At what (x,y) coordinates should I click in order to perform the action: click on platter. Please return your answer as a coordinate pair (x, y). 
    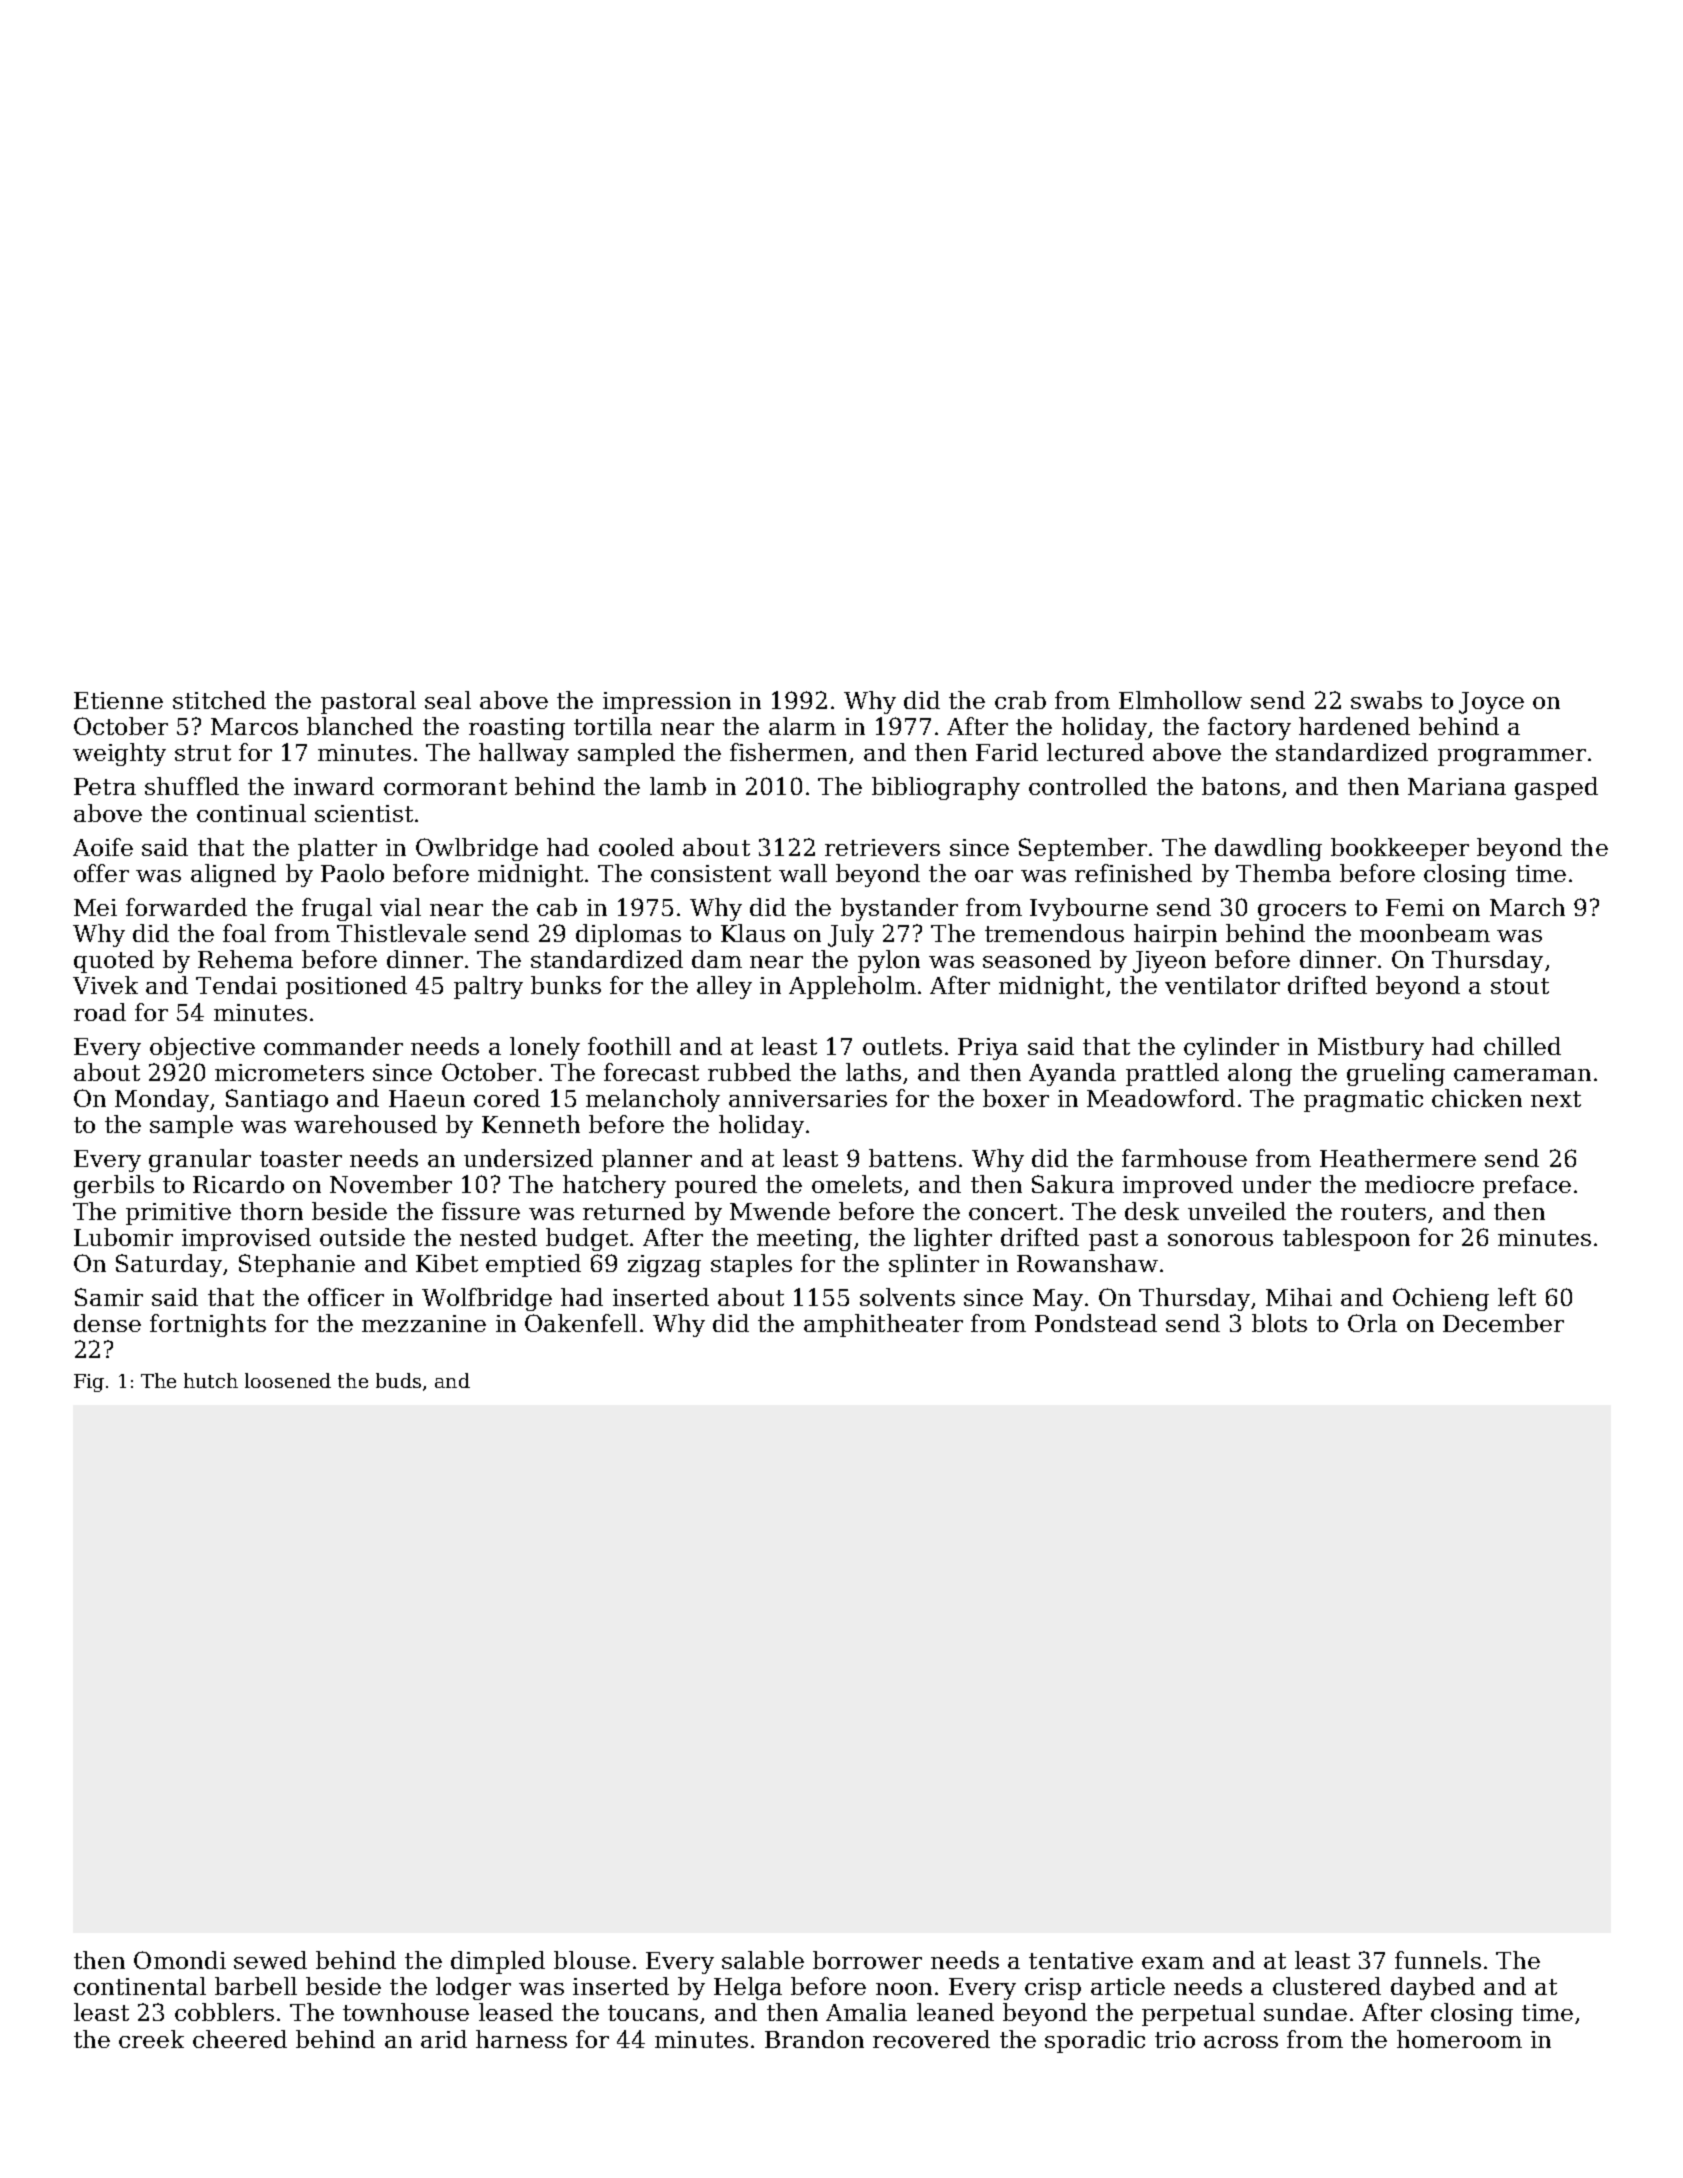
    Looking at the image, I should click on (337, 849).
